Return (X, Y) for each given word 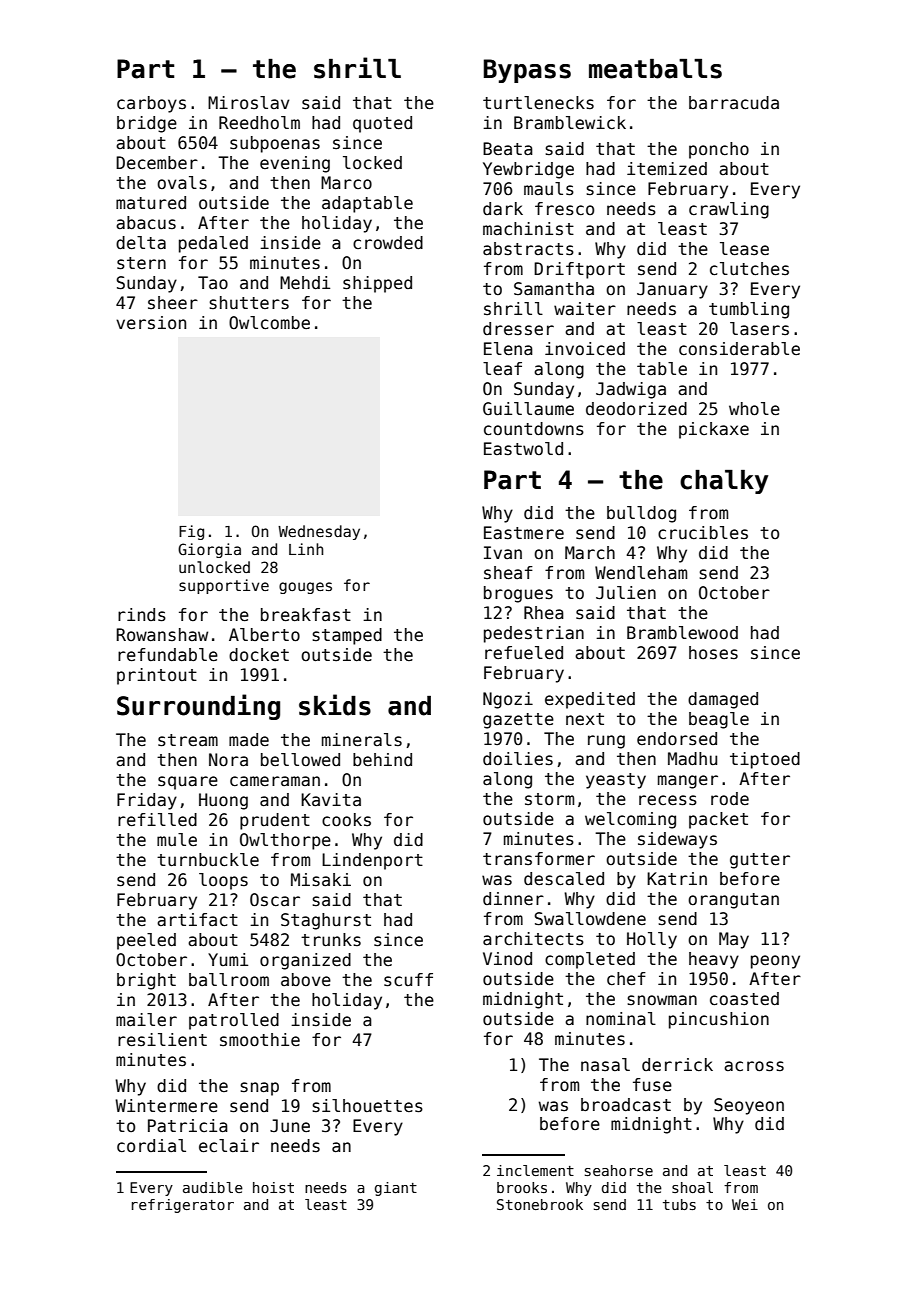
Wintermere (166, 1106)
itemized (667, 169)
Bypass (527, 71)
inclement (535, 1170)
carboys (151, 104)
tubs (679, 1204)
